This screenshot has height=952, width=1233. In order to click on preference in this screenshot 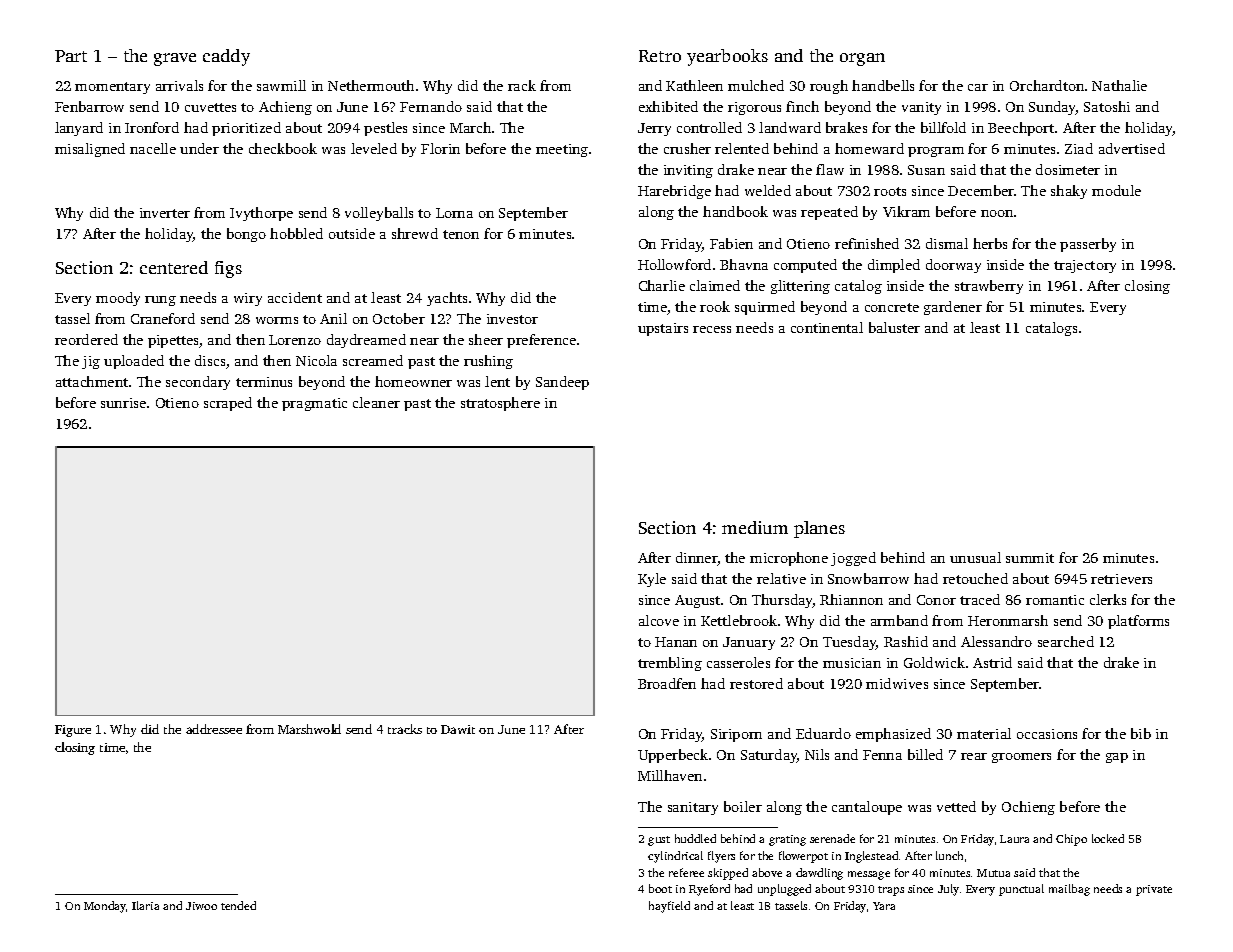, I will do `click(541, 341)`.
